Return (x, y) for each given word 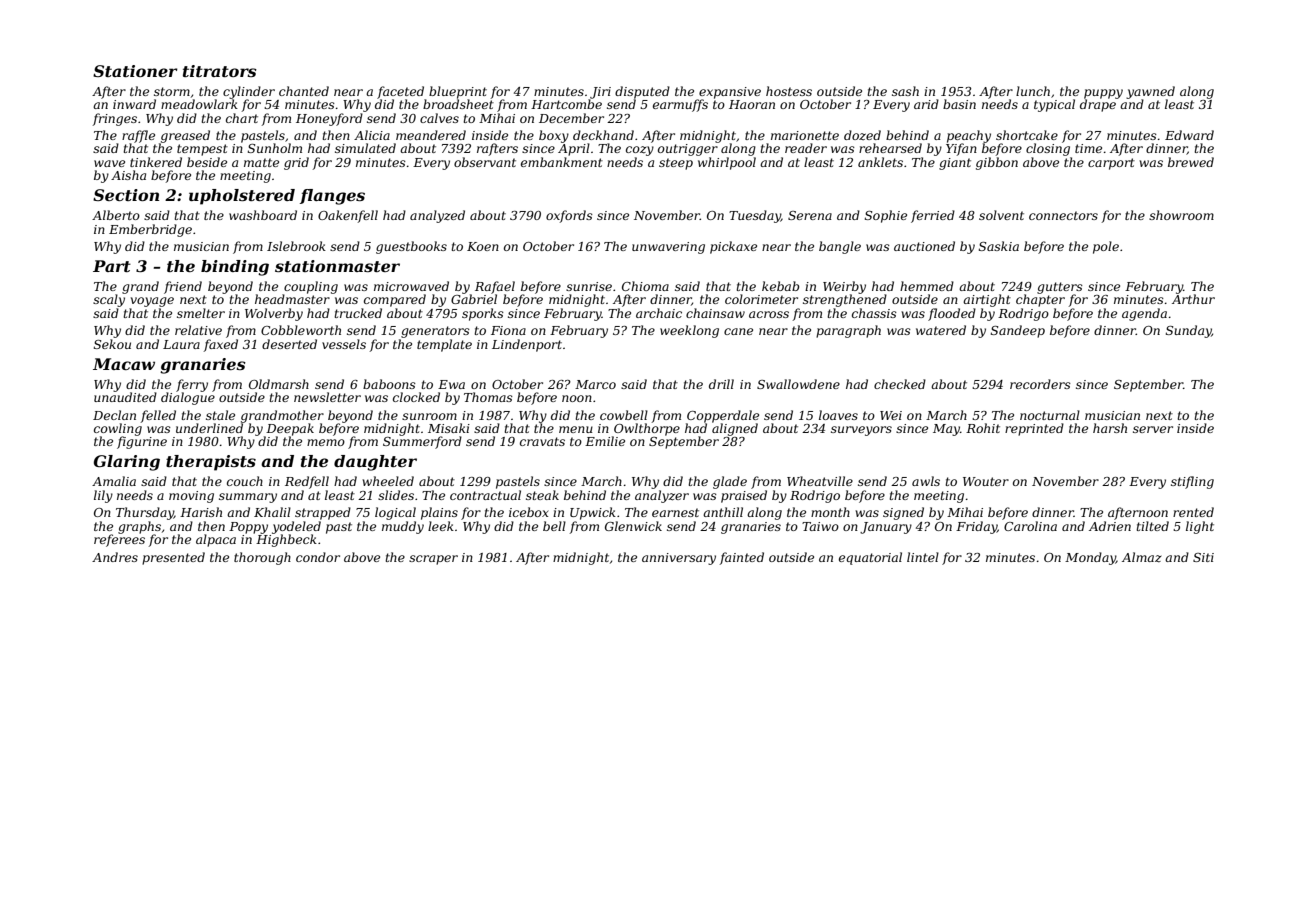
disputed (642, 92)
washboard (263, 215)
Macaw (124, 364)
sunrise (589, 286)
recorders (1040, 384)
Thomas (488, 397)
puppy (1103, 94)
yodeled (296, 527)
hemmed (927, 286)
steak (542, 495)
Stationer (135, 71)
